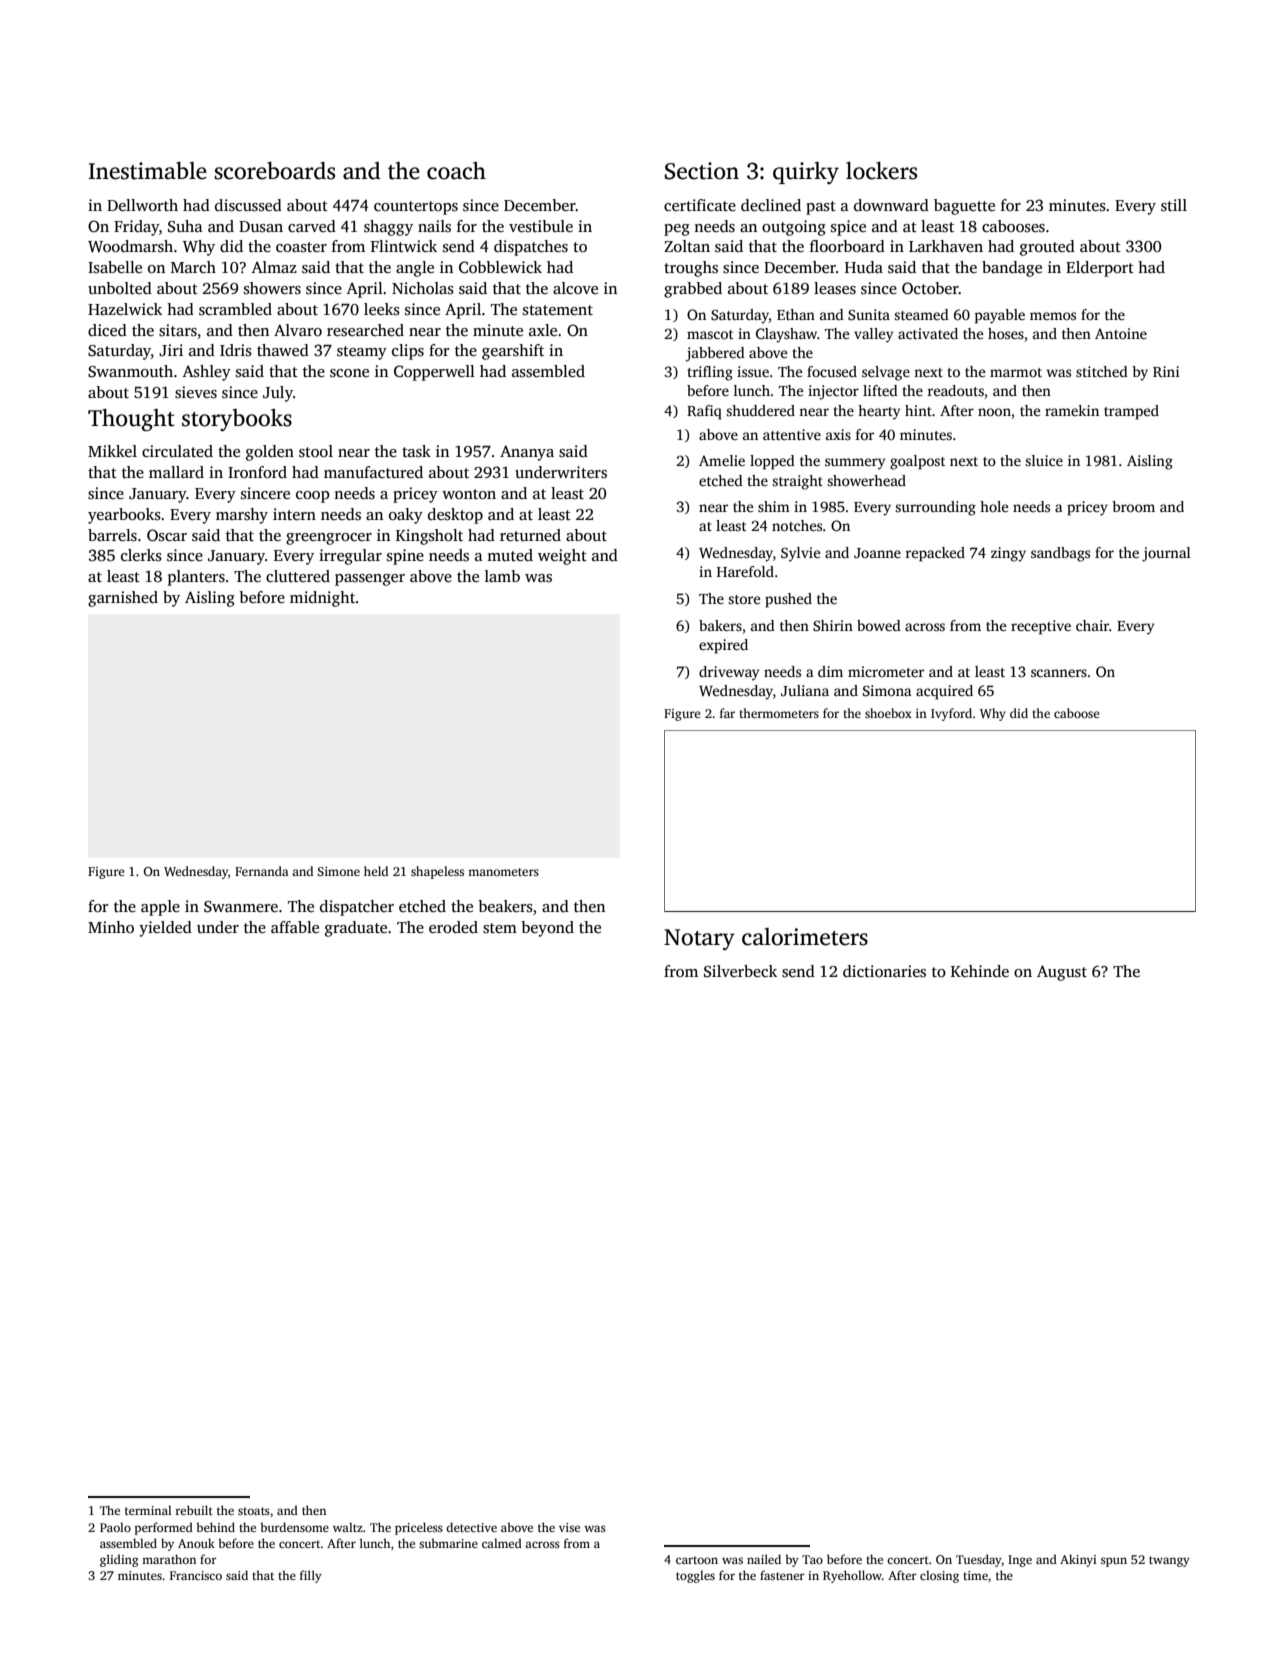  I want to click on Section, so click(702, 171).
